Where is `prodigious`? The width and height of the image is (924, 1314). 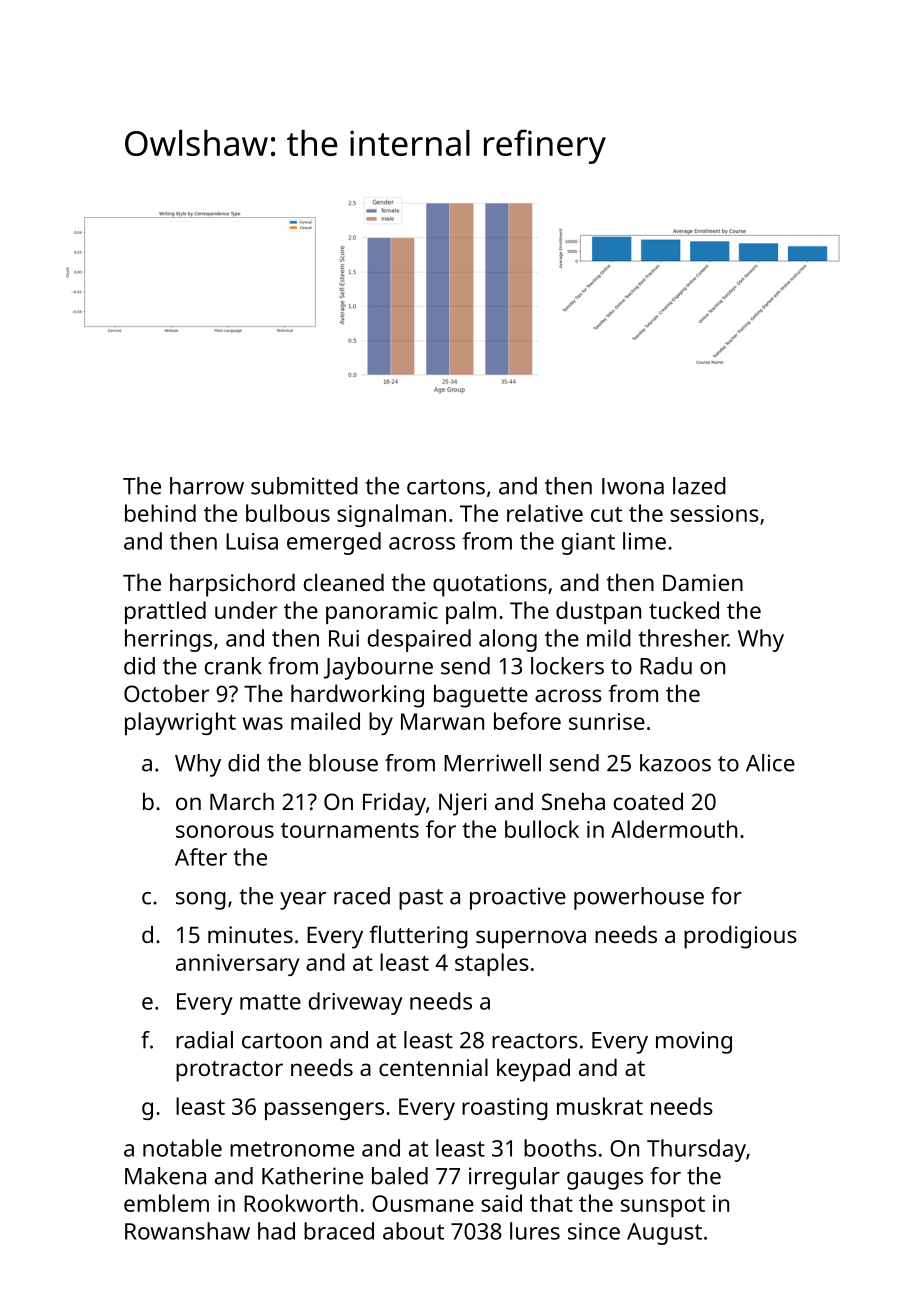 prodigious is located at coordinates (740, 937).
